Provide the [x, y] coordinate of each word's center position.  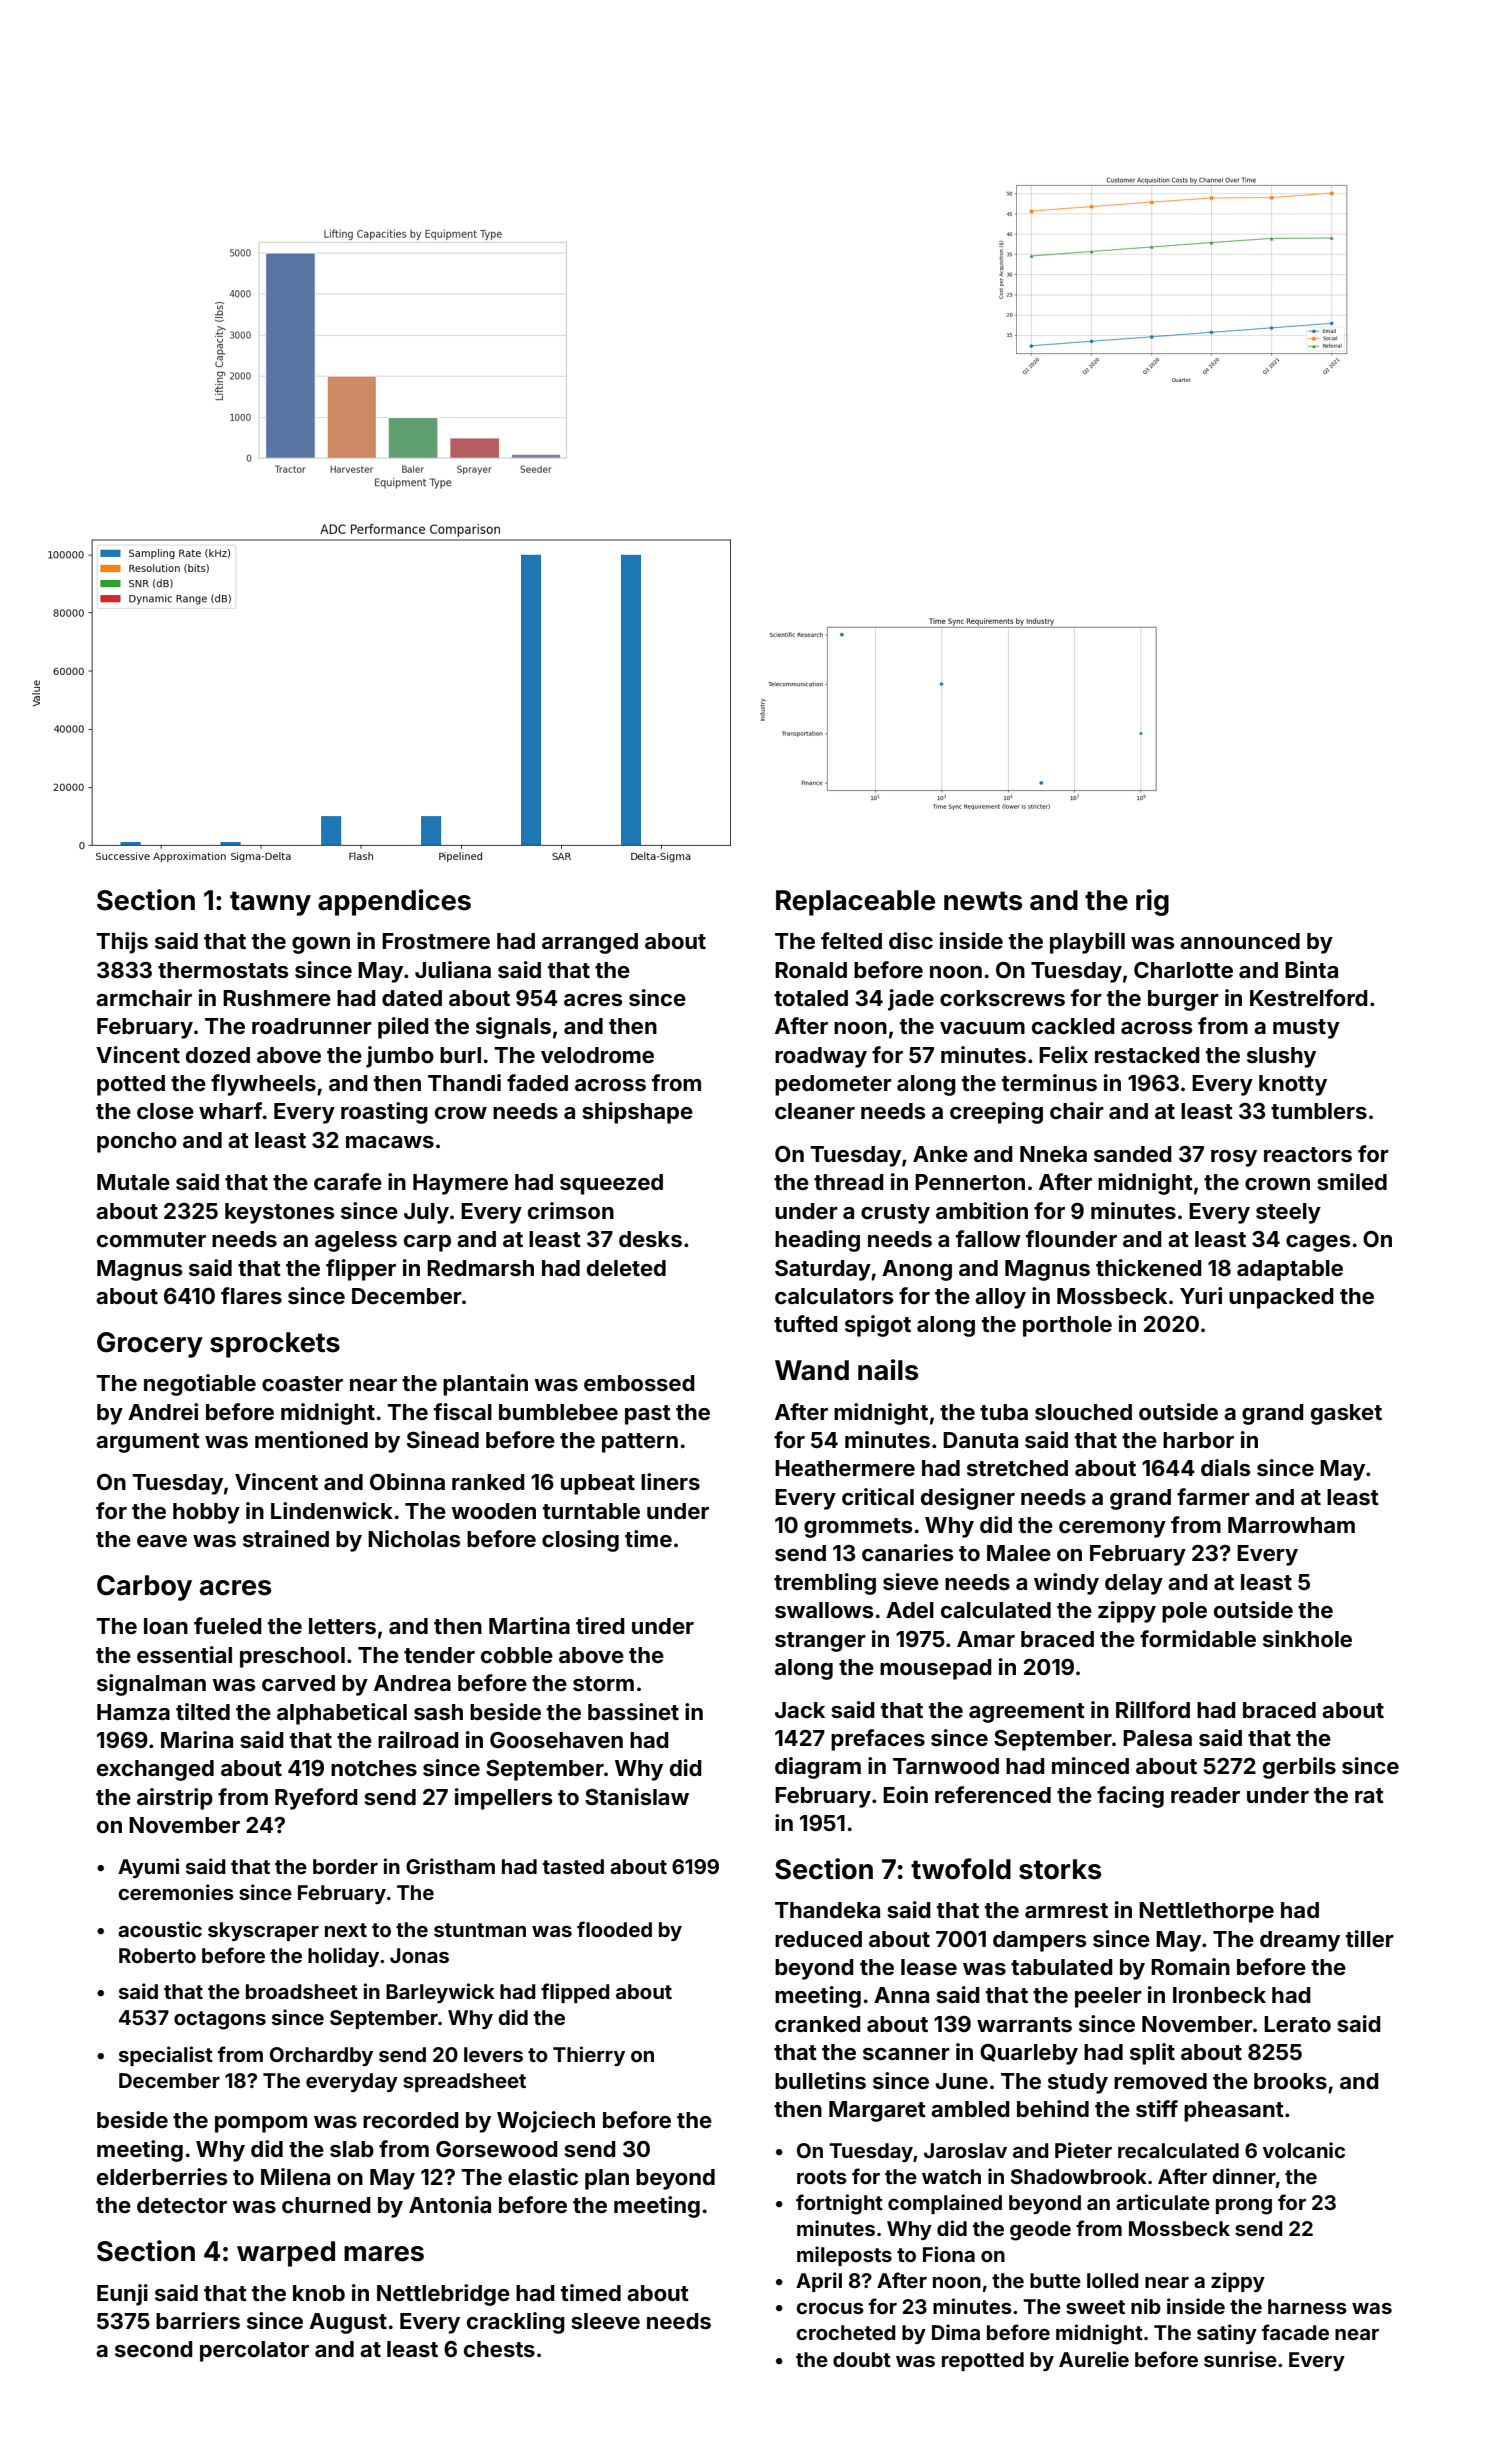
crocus [830, 2308]
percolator [254, 2351]
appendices [394, 902]
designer [968, 1499]
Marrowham [1291, 1525]
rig [1152, 902]
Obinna [407, 1481]
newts [983, 901]
